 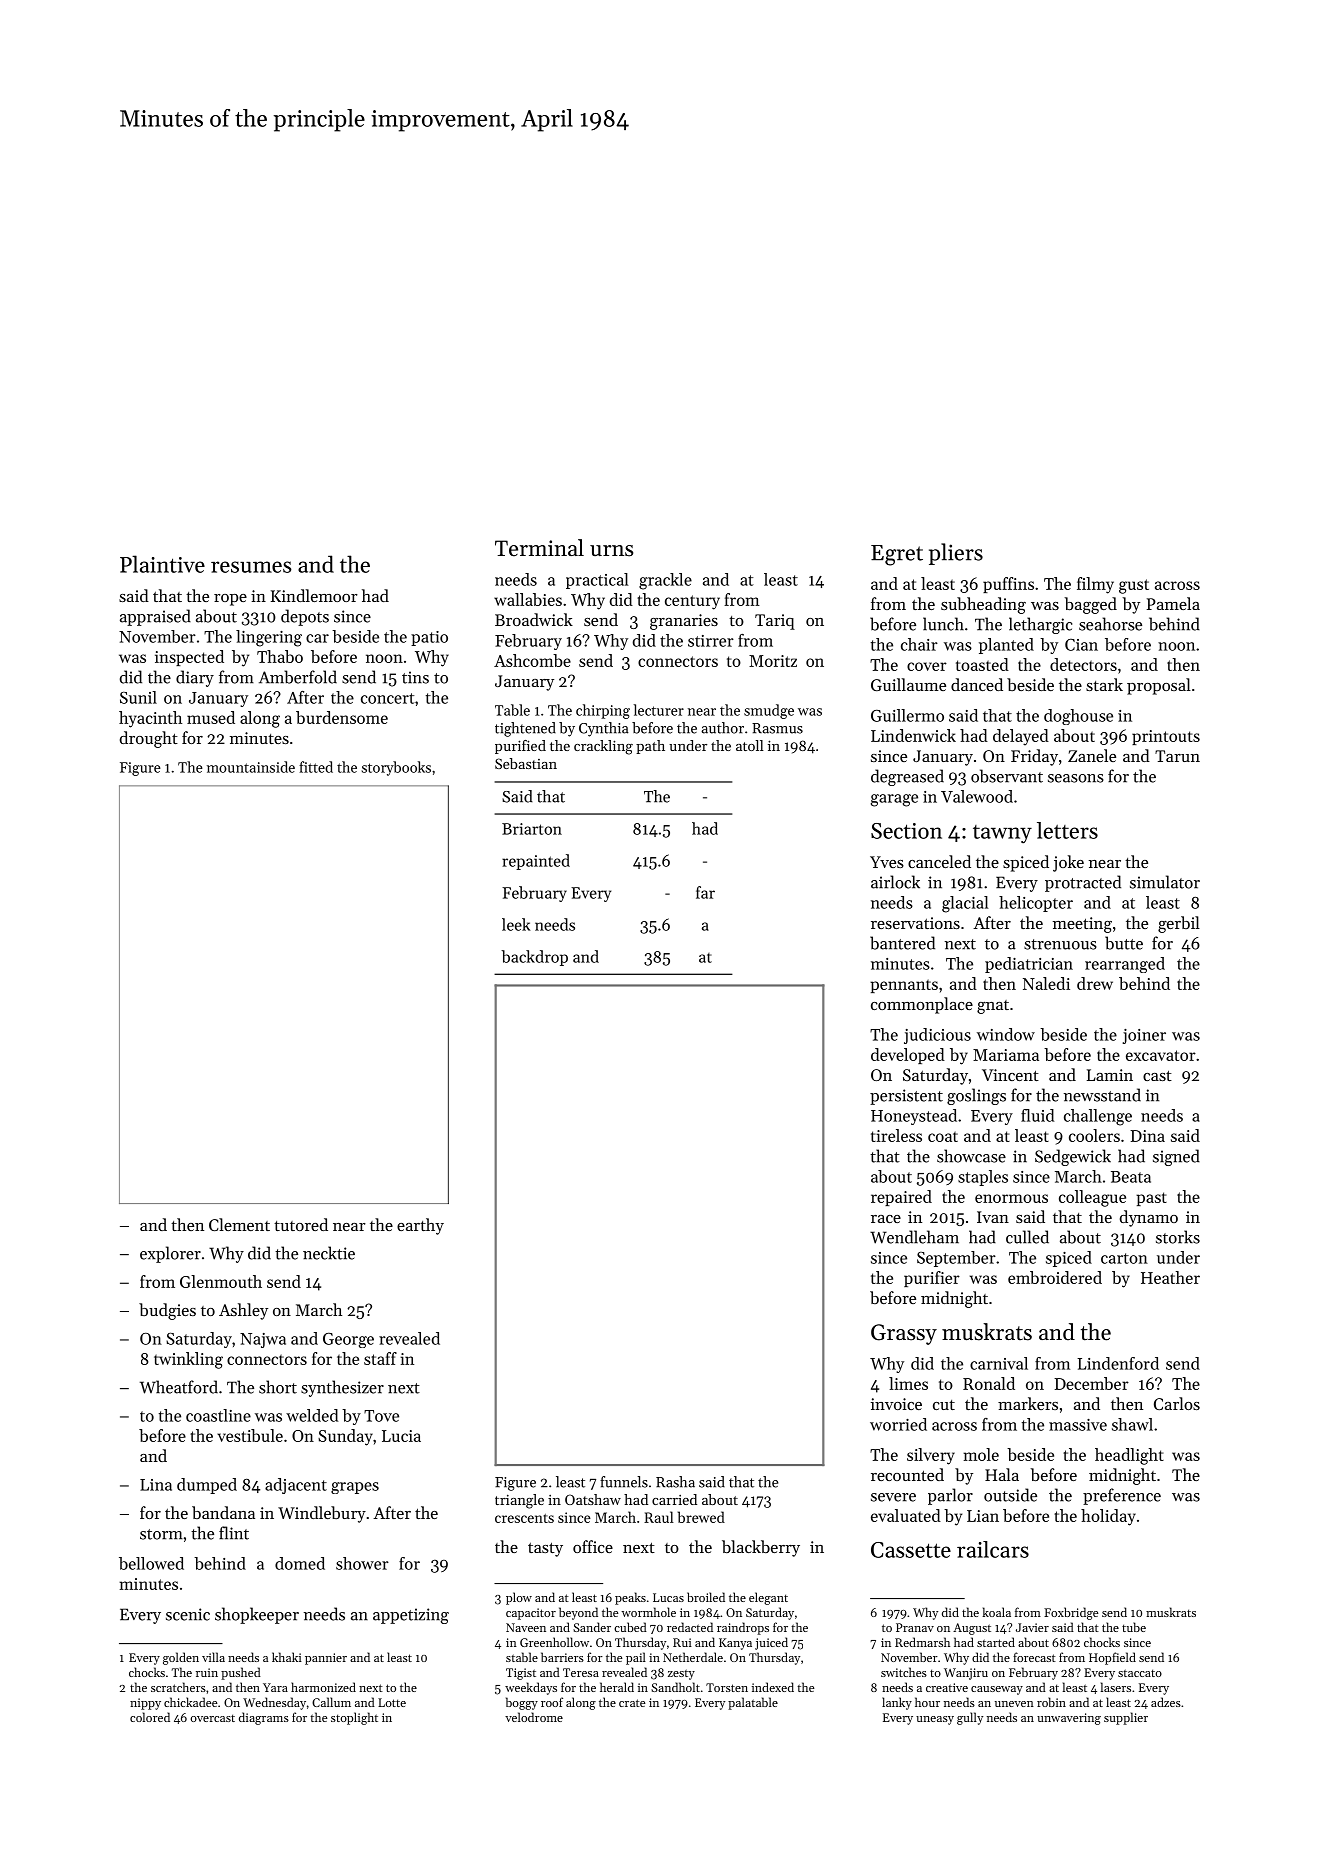 What do you see at coordinates (999, 1363) in the screenshot?
I see `carnival` at bounding box center [999, 1363].
